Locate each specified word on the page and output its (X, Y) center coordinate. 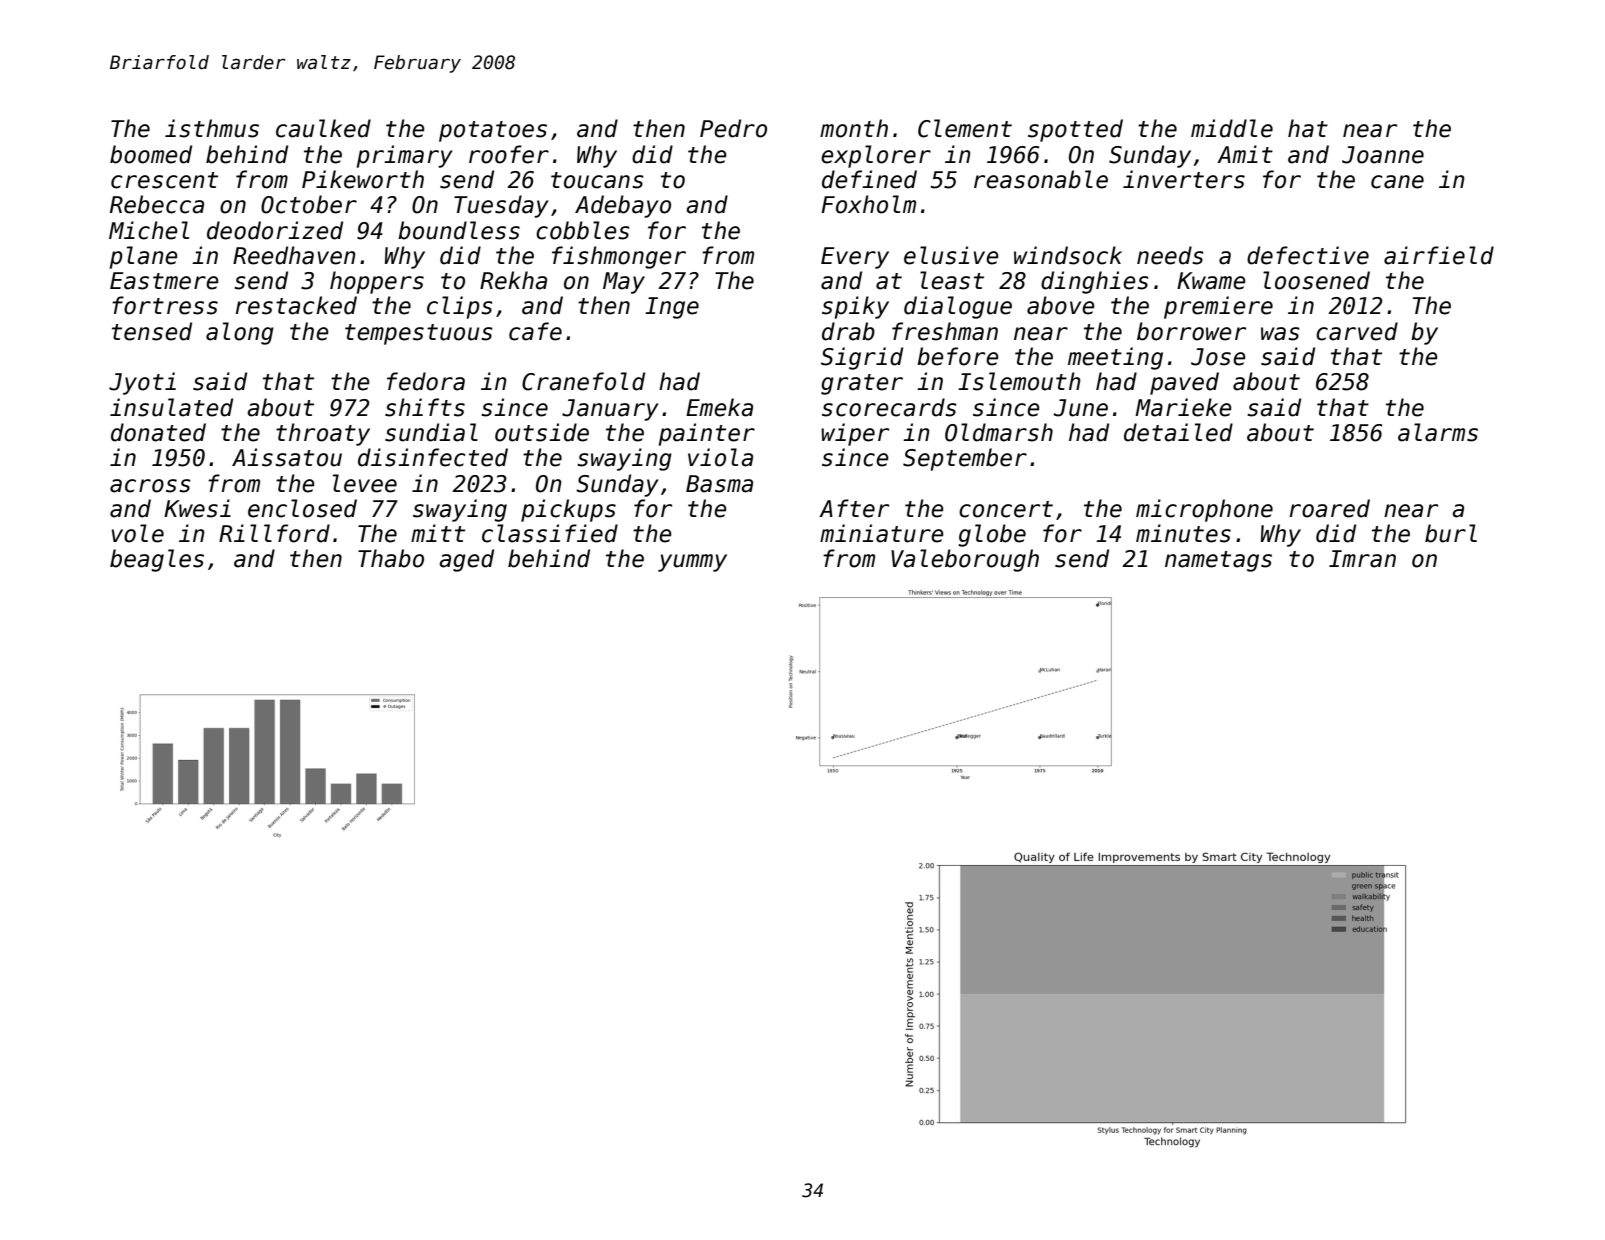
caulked (323, 128)
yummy (692, 563)
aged (466, 560)
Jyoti (142, 383)
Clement (965, 128)
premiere (1218, 307)
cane (1397, 182)
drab (848, 331)
